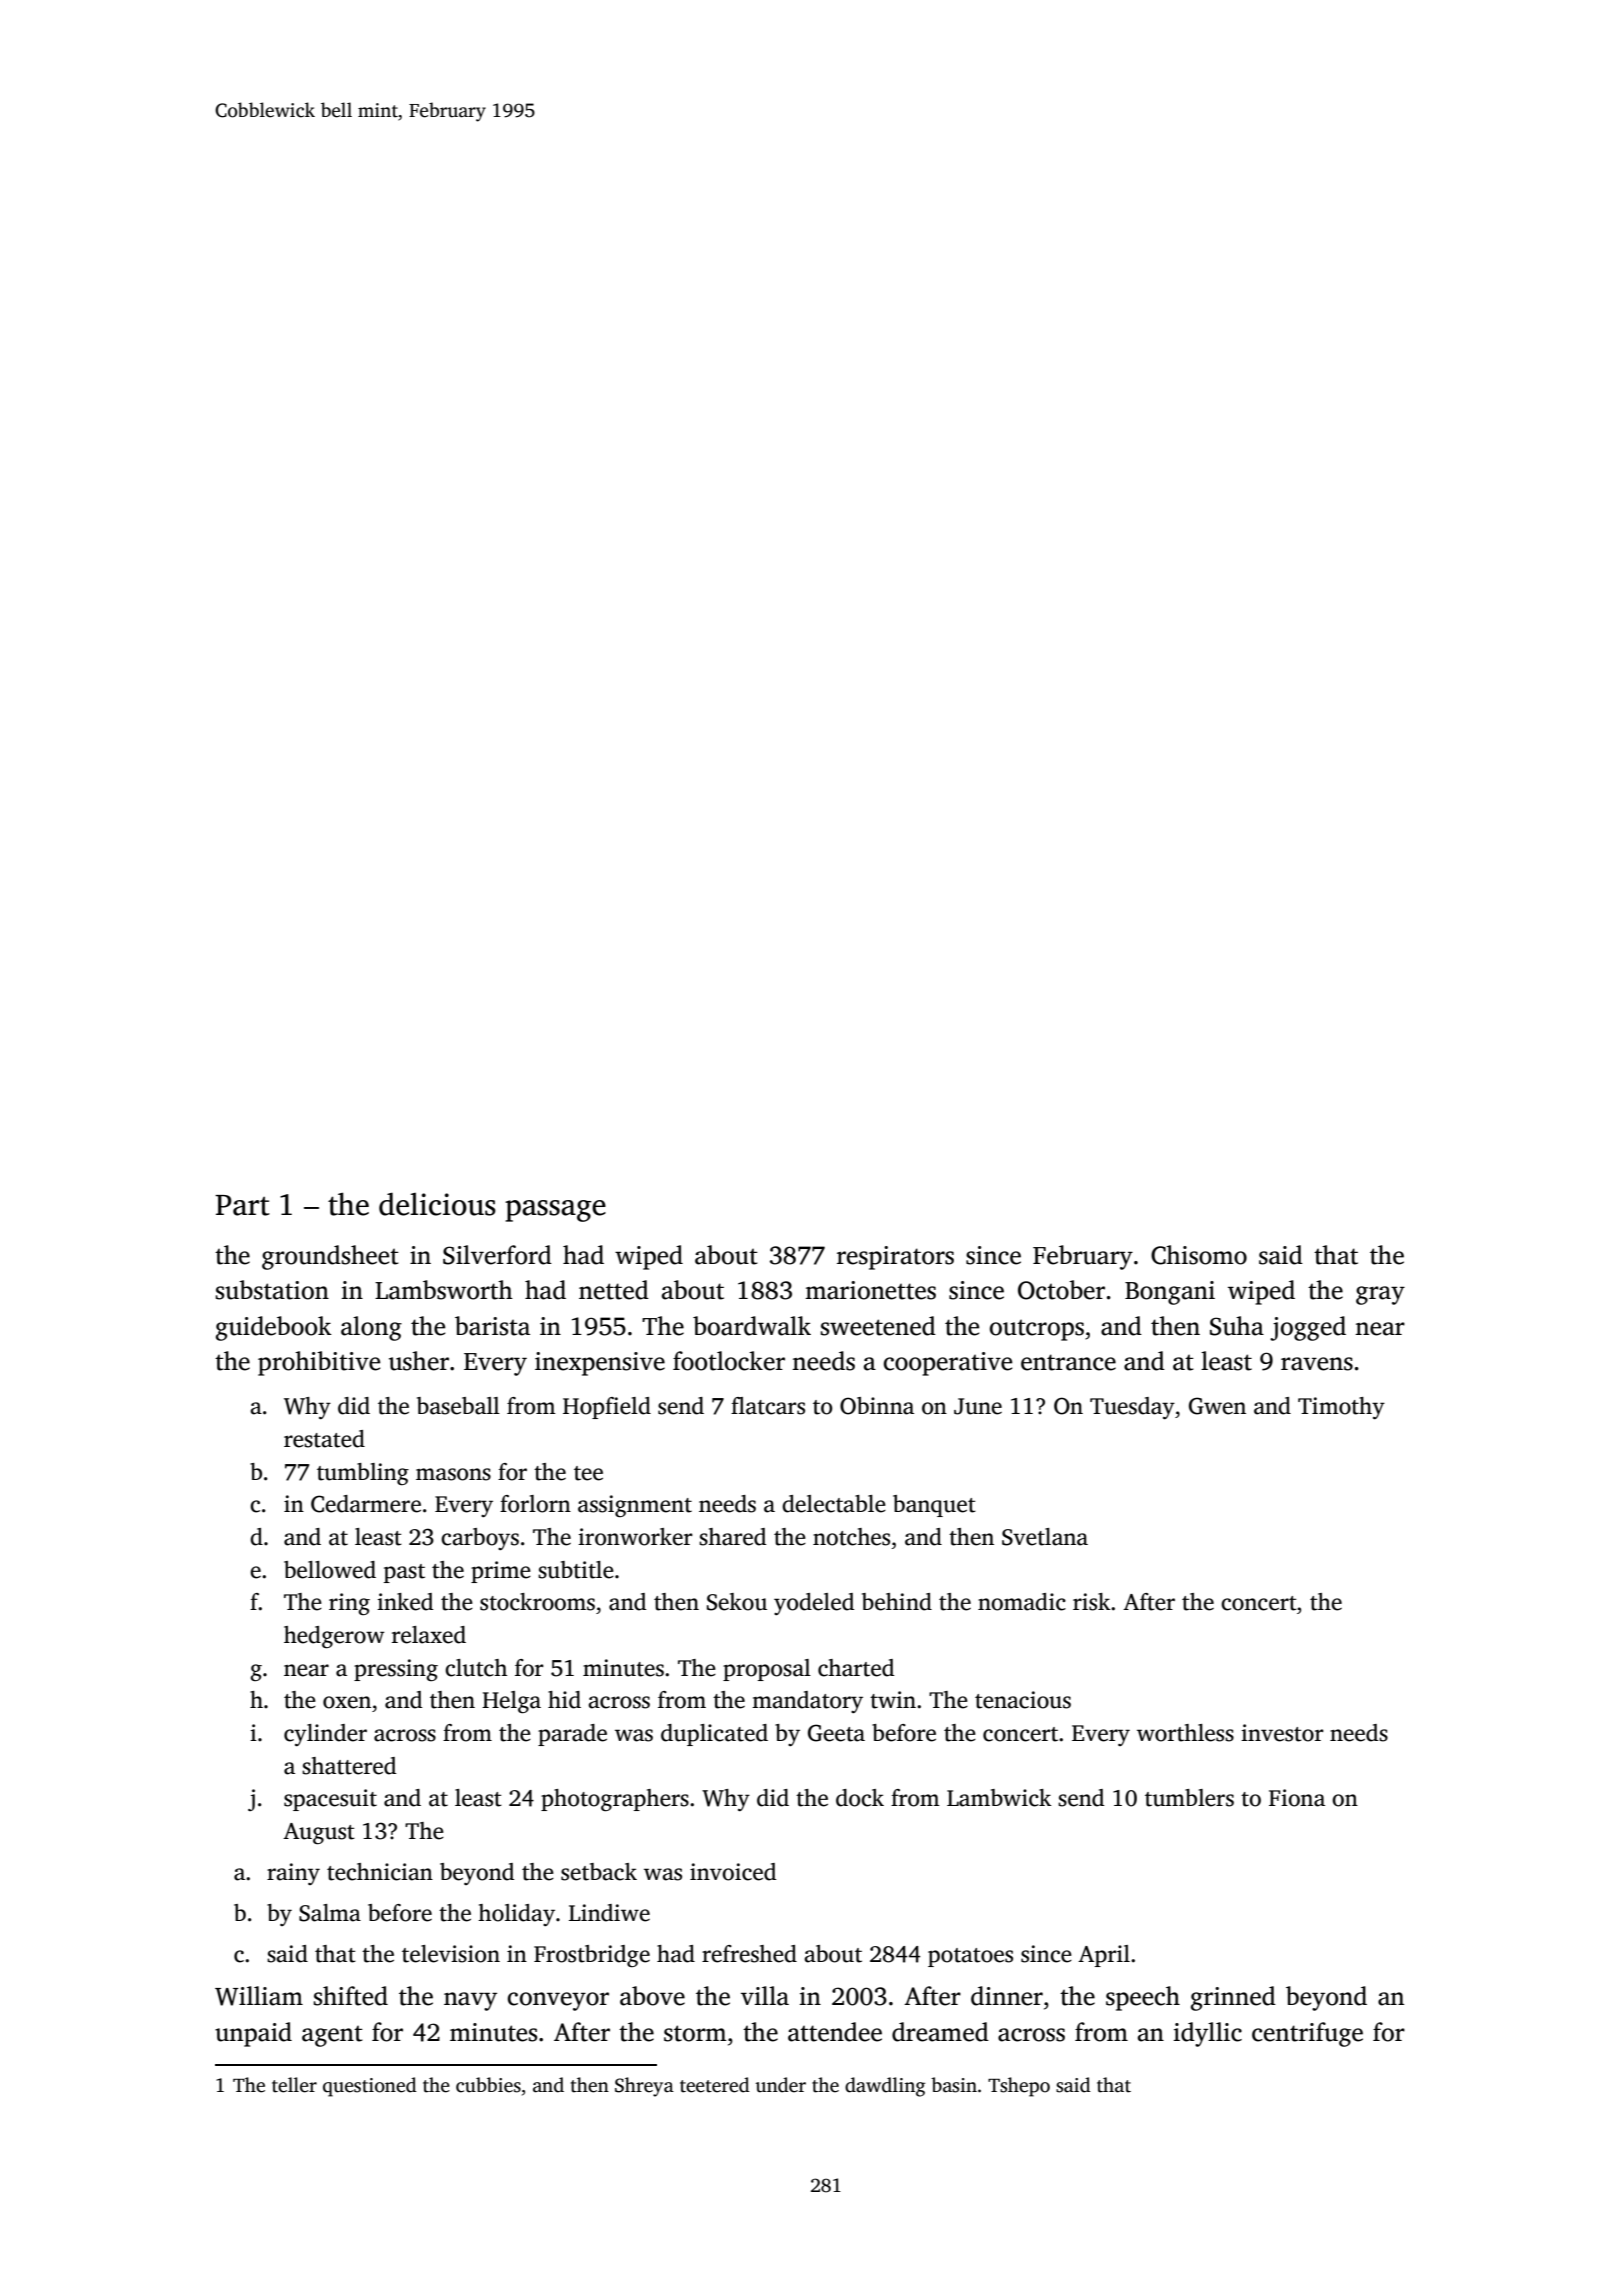  I want to click on centrifuge, so click(1307, 2034).
